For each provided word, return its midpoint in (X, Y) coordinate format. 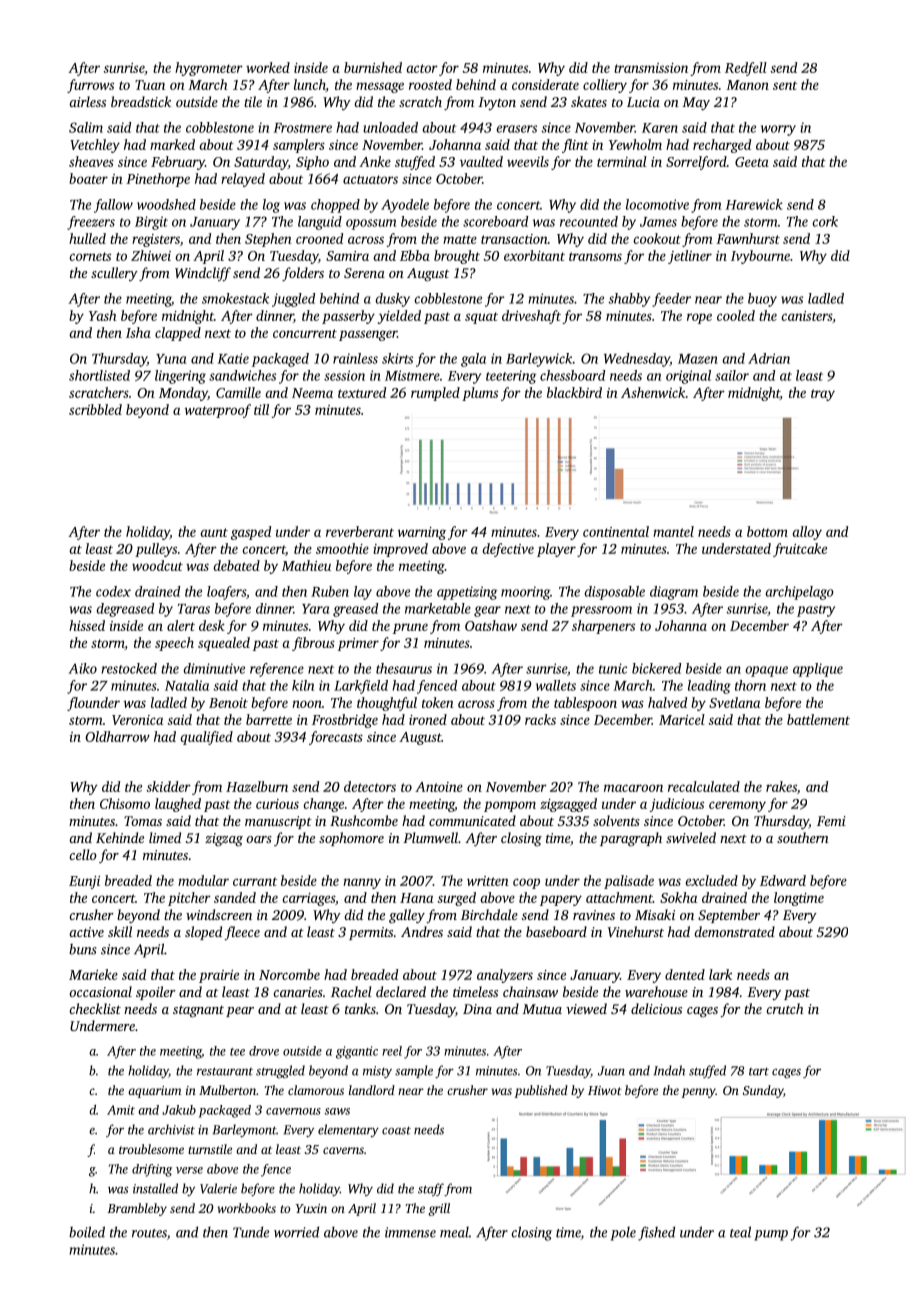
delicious (656, 1008)
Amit (121, 1110)
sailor (732, 375)
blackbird (574, 392)
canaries (298, 992)
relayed (243, 180)
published (541, 1091)
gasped (251, 533)
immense (410, 1232)
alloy (807, 533)
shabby (629, 300)
